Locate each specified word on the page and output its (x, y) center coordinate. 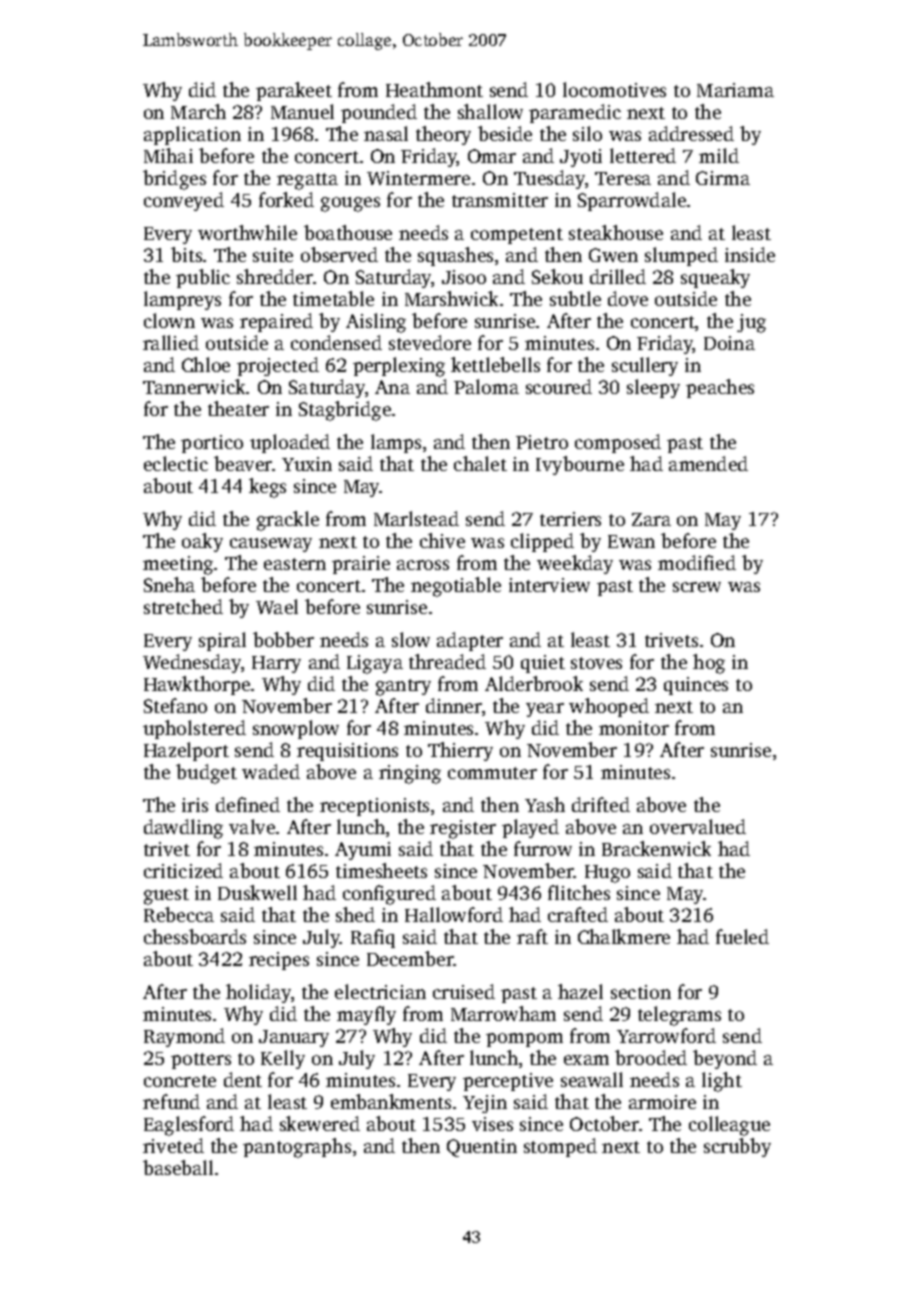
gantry (403, 687)
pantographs (297, 1148)
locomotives (614, 89)
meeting (178, 565)
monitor (634, 728)
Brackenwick (656, 848)
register (463, 829)
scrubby (737, 1147)
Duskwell (257, 892)
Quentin (482, 1148)
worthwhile (247, 232)
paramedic (575, 113)
